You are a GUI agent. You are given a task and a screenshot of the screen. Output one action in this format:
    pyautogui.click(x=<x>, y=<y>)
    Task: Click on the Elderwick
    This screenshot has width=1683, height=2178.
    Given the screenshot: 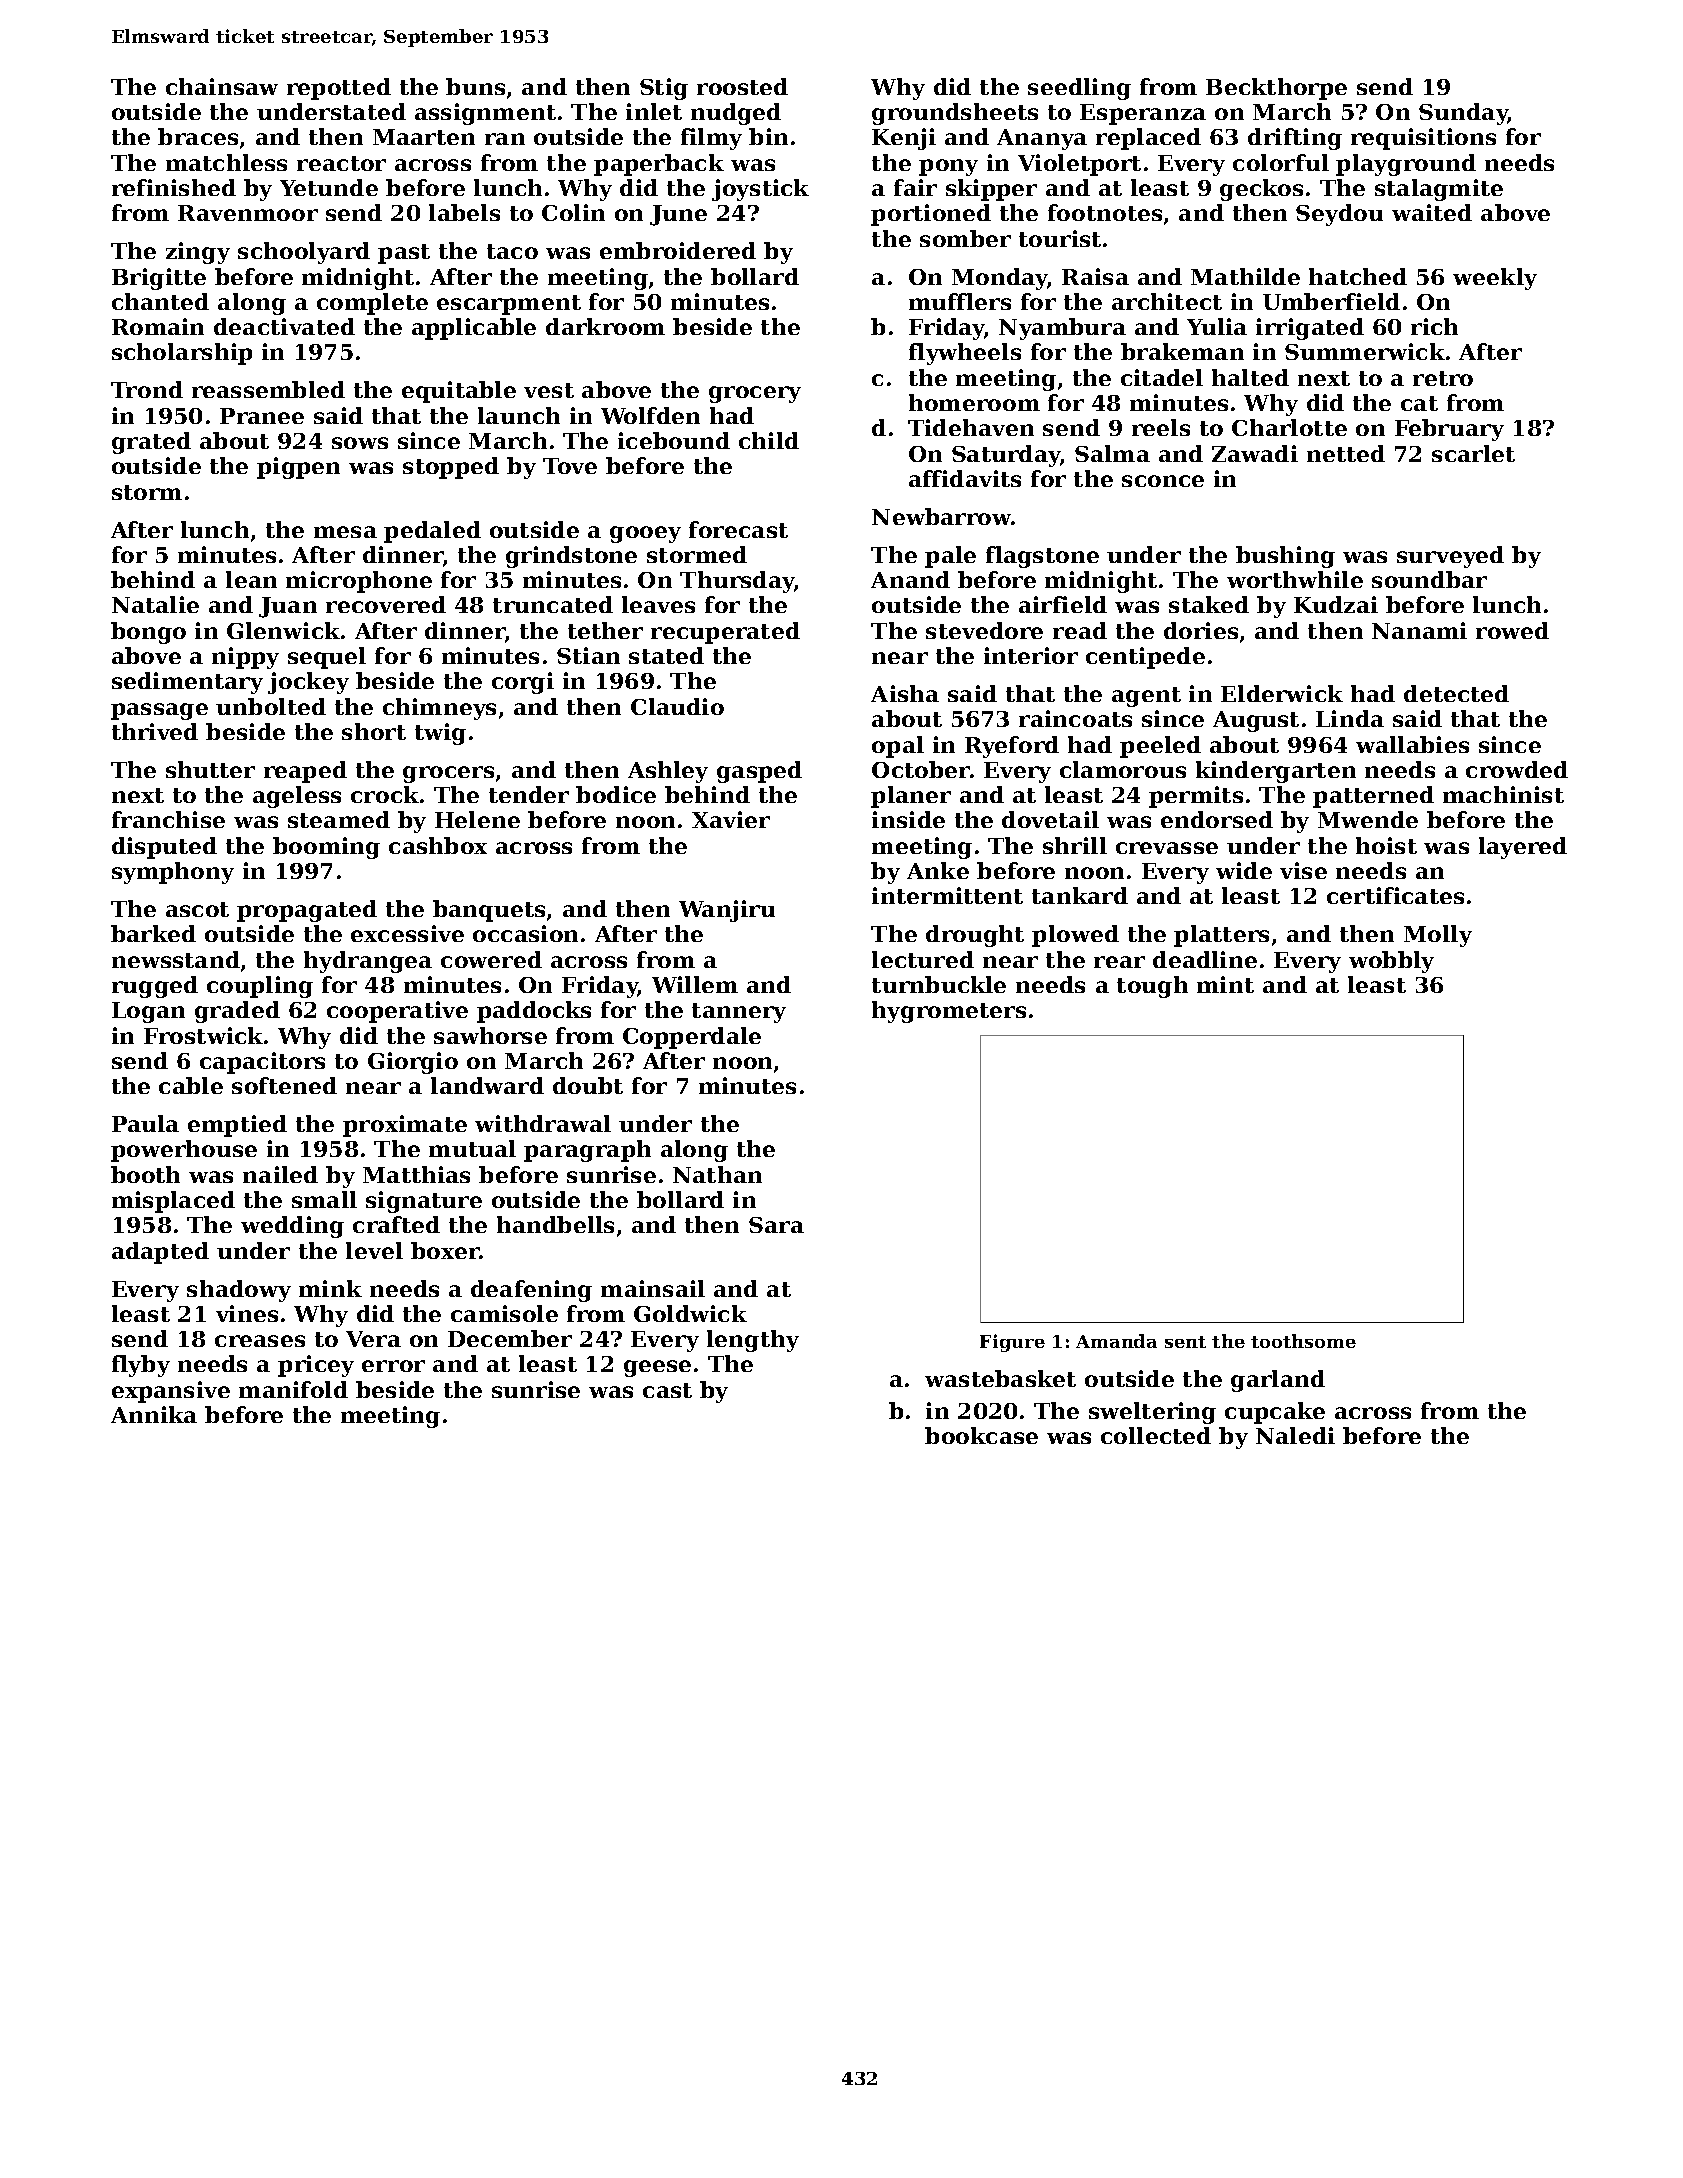 What is the action you would take?
    pyautogui.click(x=1282, y=693)
